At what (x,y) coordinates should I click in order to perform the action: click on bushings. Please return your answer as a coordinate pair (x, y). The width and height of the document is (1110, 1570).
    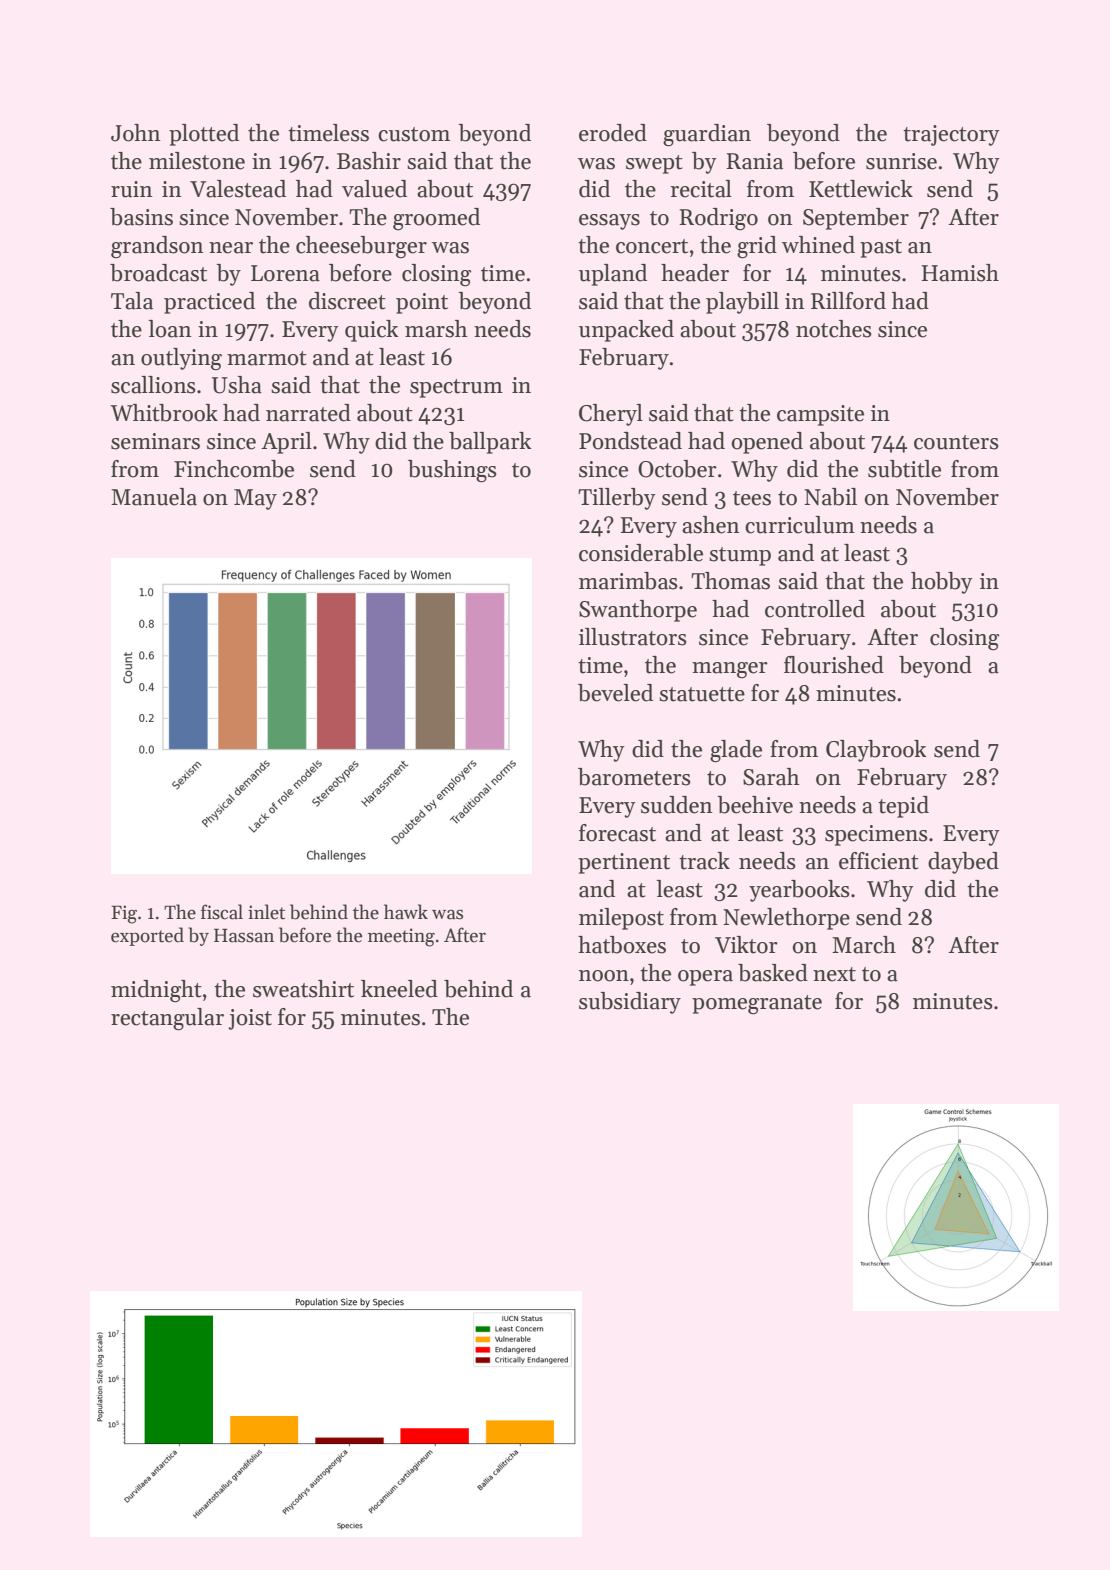
    Looking at the image, I should click on (452, 471).
